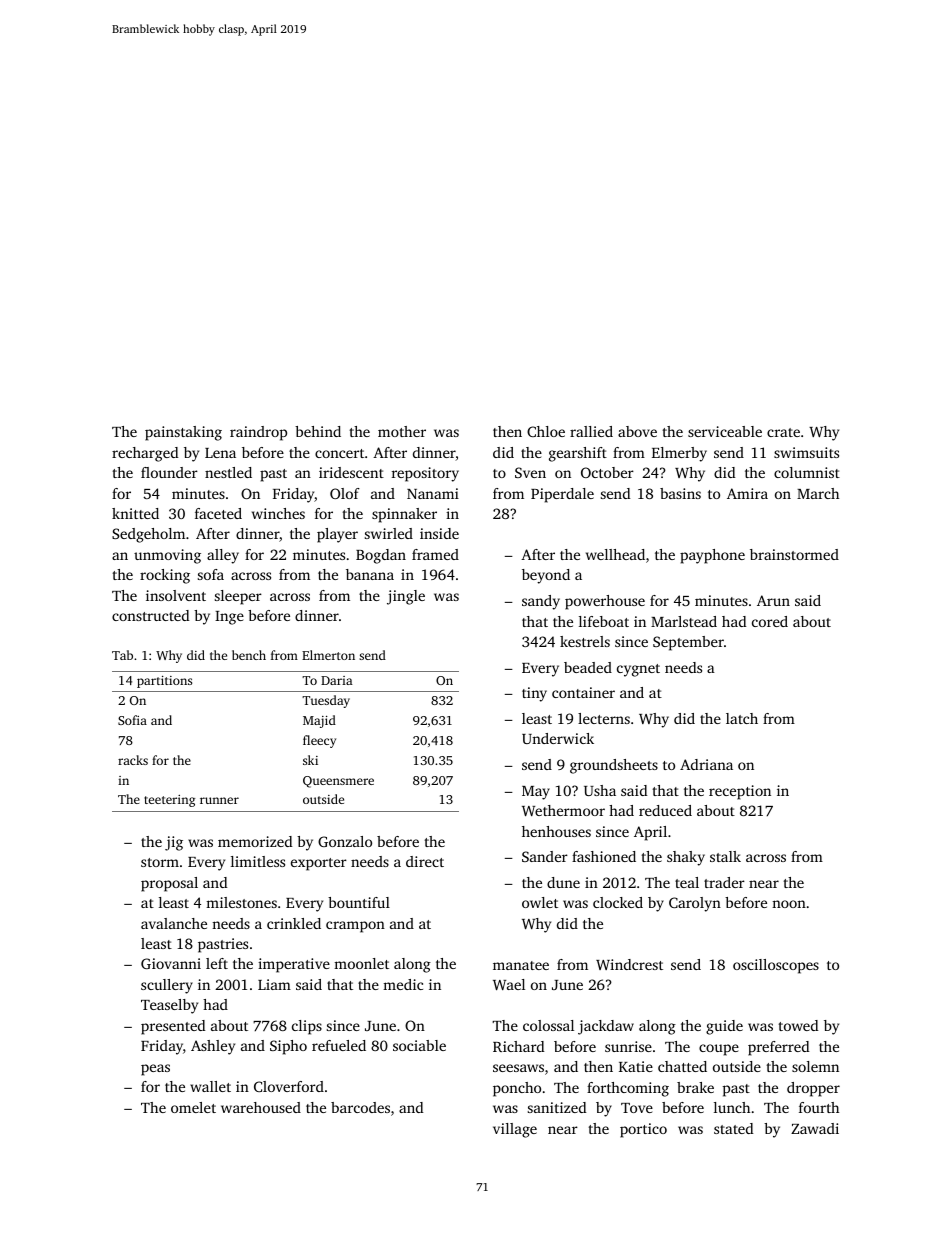  What do you see at coordinates (813, 1089) in the screenshot?
I see `dropper` at bounding box center [813, 1089].
